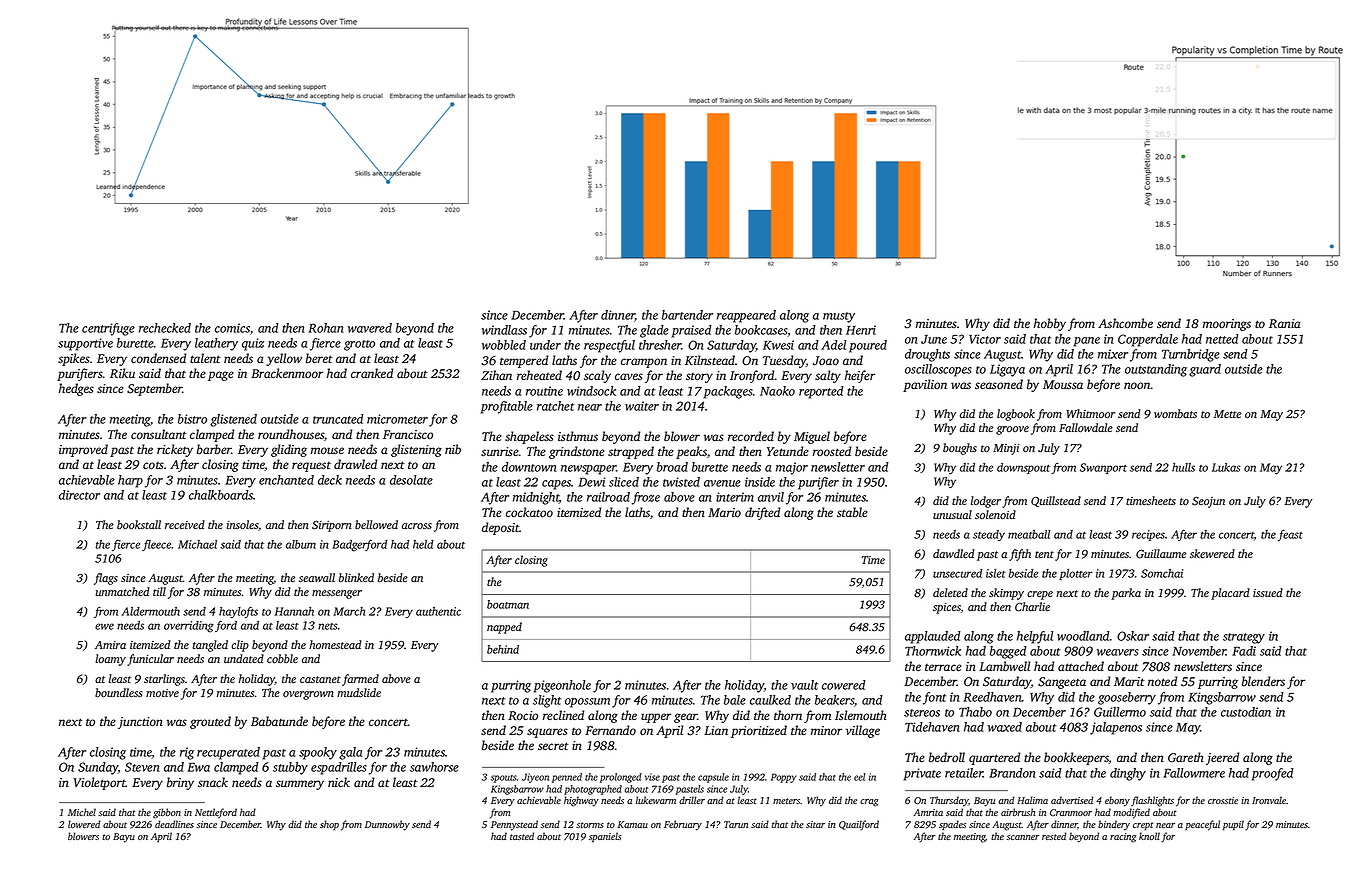 The width and height of the page is (1372, 887). Describe the element at coordinates (122, 373) in the page. I see `Riku` at that location.
